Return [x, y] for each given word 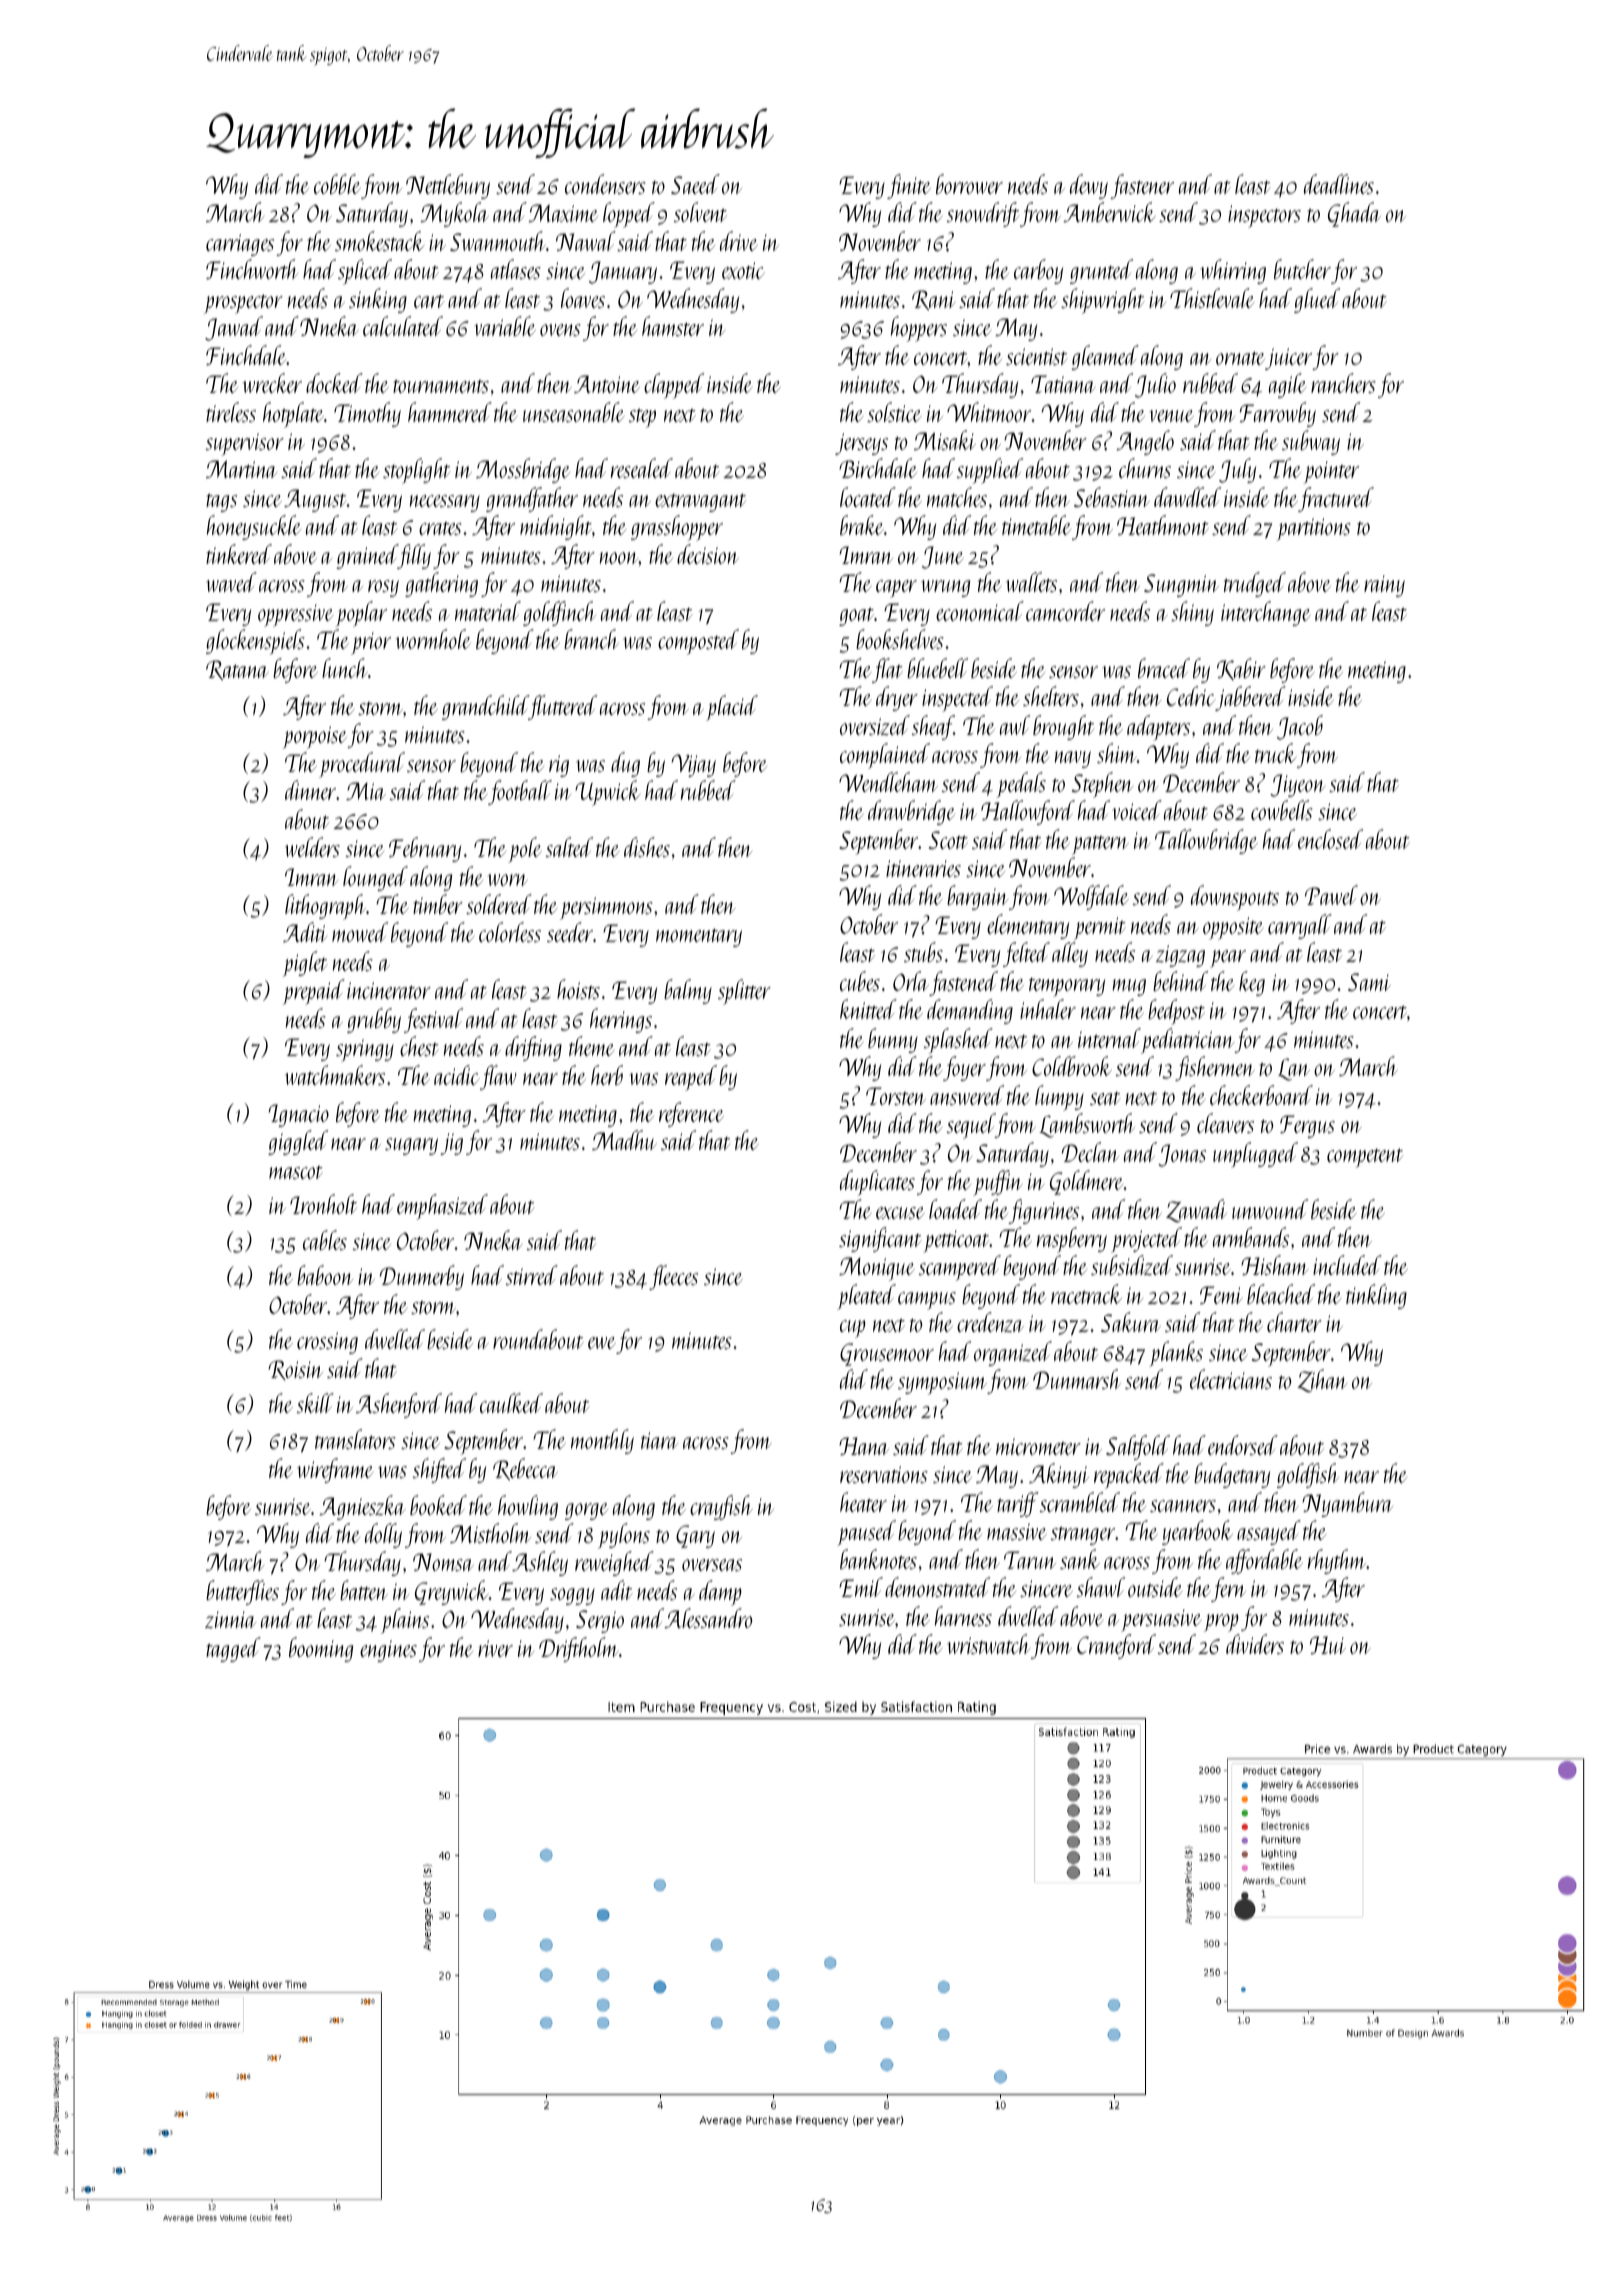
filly [414, 556]
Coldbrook [1072, 1066]
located [868, 497]
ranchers [1343, 383]
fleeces [673, 1277]
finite [909, 186]
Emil [861, 1587]
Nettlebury [448, 186]
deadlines [1339, 184]
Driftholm [578, 1649]
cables [325, 1240]
